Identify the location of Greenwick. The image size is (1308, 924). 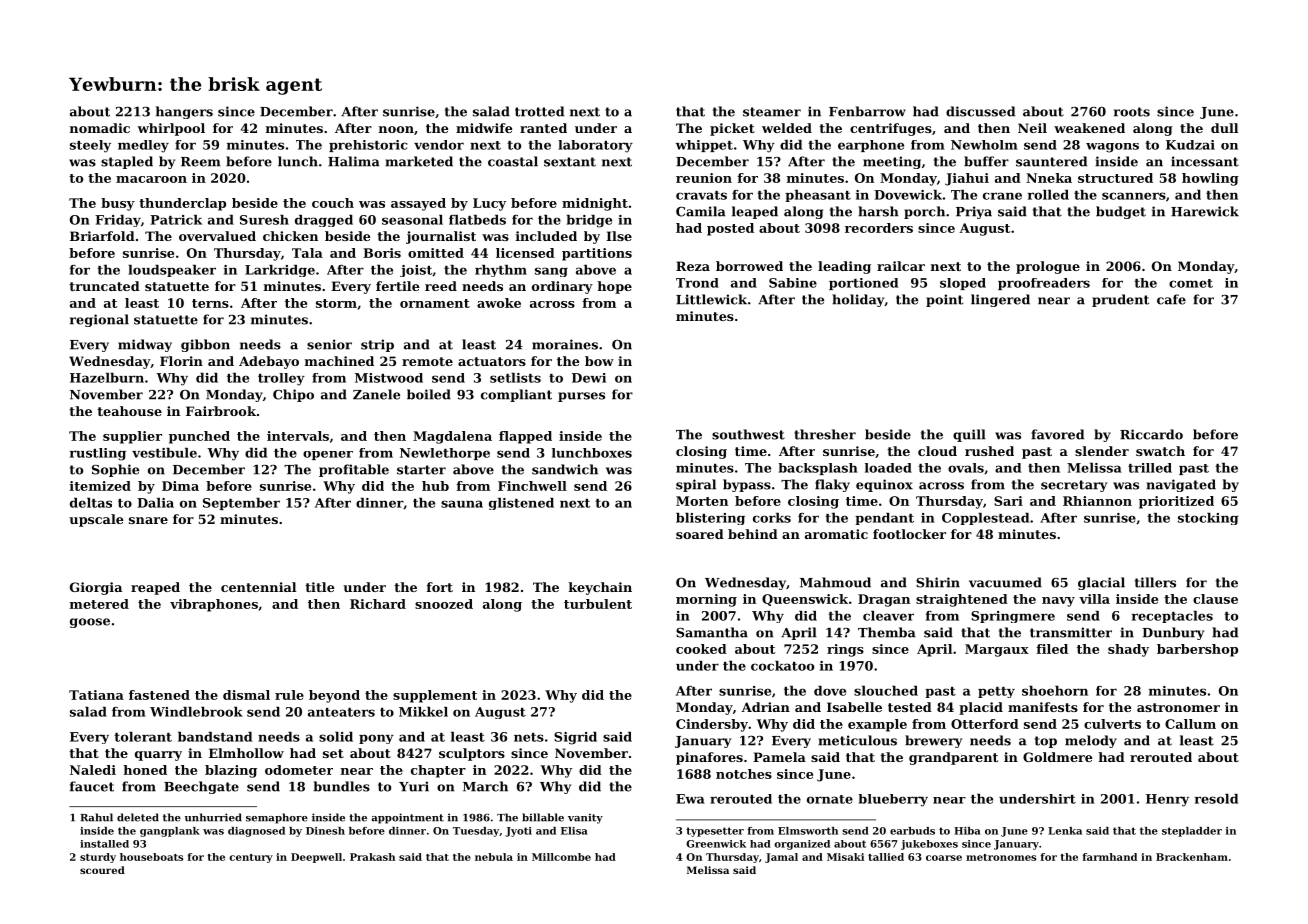
(716, 844).
